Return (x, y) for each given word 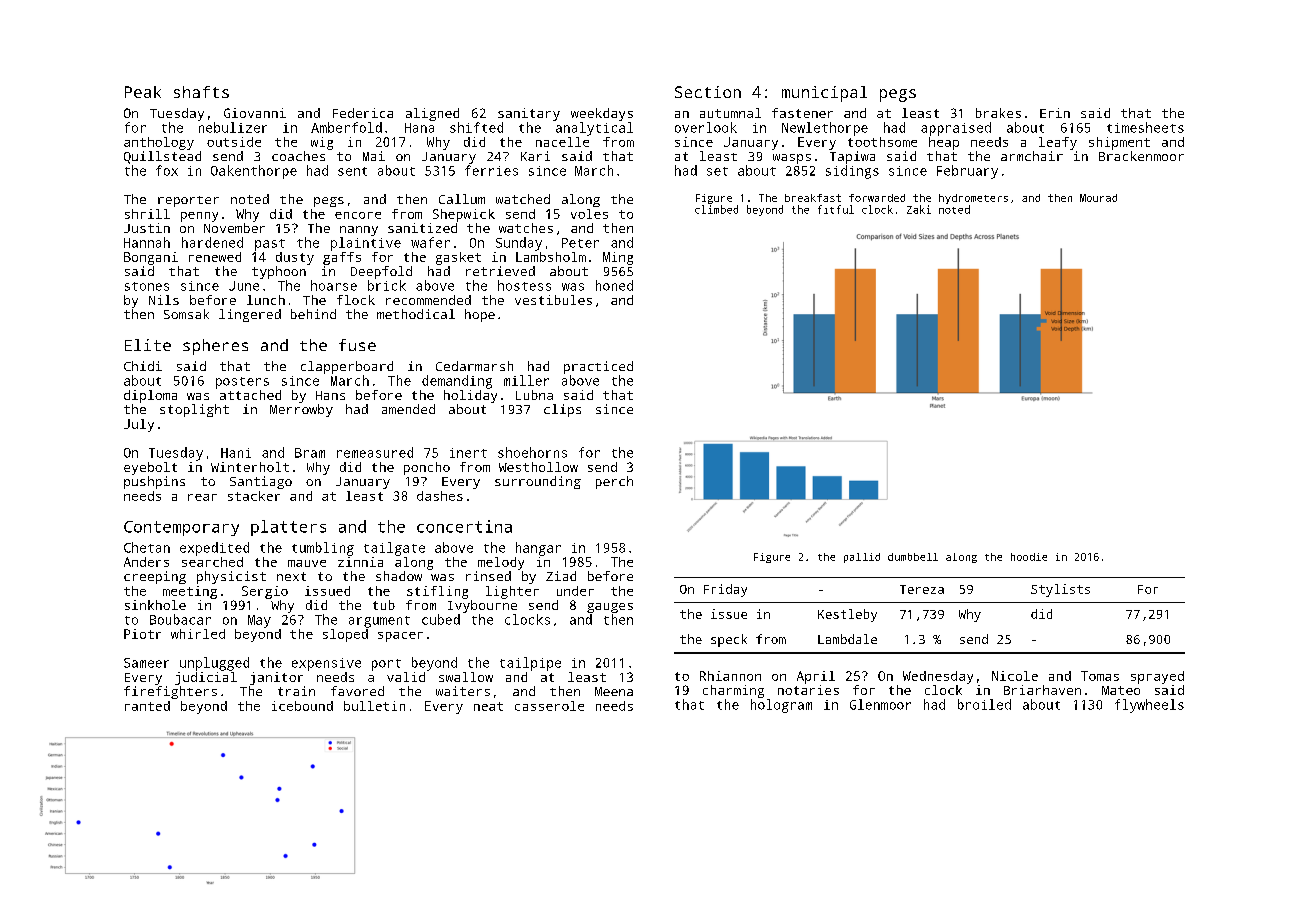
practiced (598, 367)
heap (944, 143)
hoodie (1029, 557)
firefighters (170, 692)
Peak (143, 92)
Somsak (186, 314)
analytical (594, 129)
